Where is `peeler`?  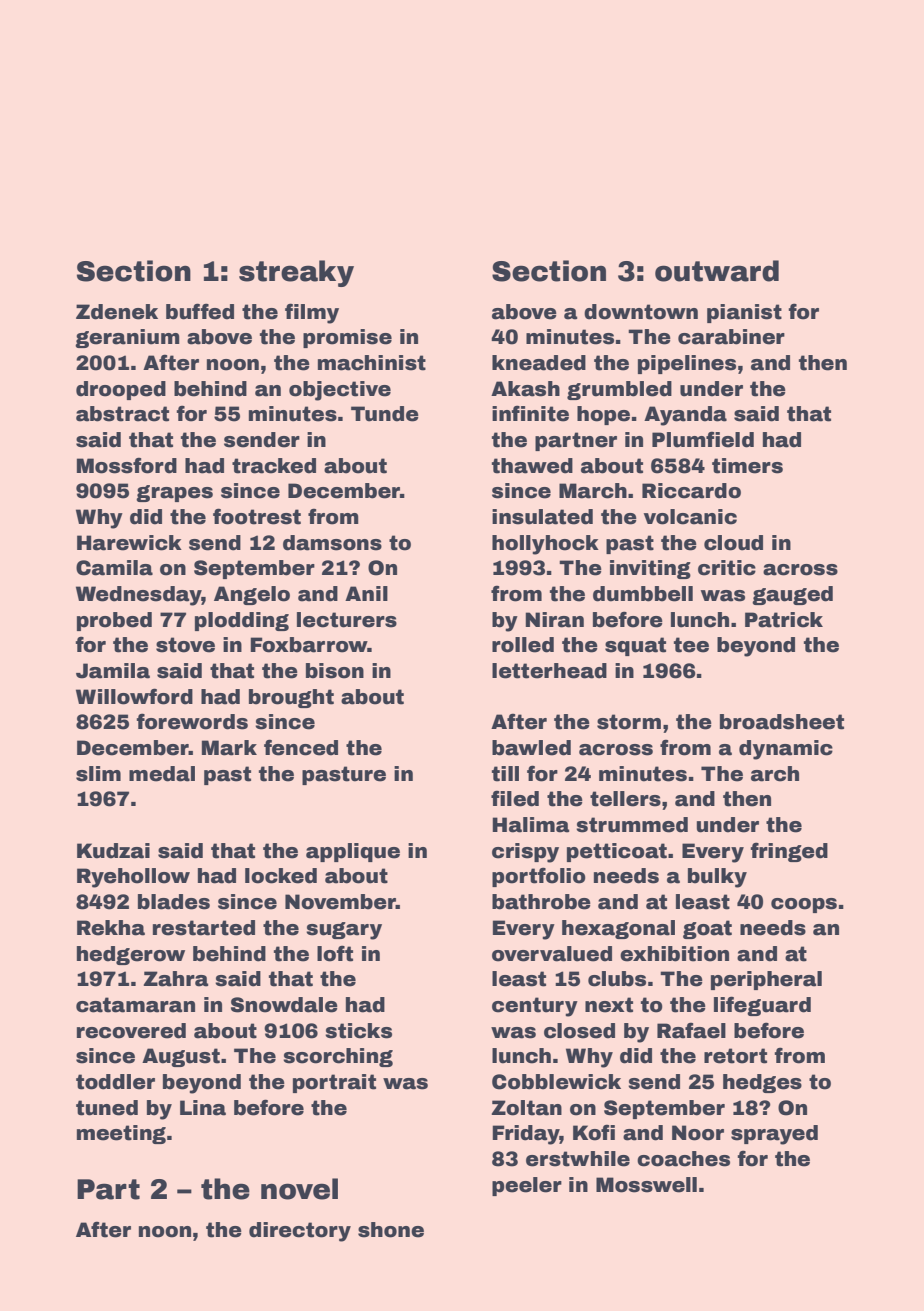
peeler is located at coordinates (527, 1186).
